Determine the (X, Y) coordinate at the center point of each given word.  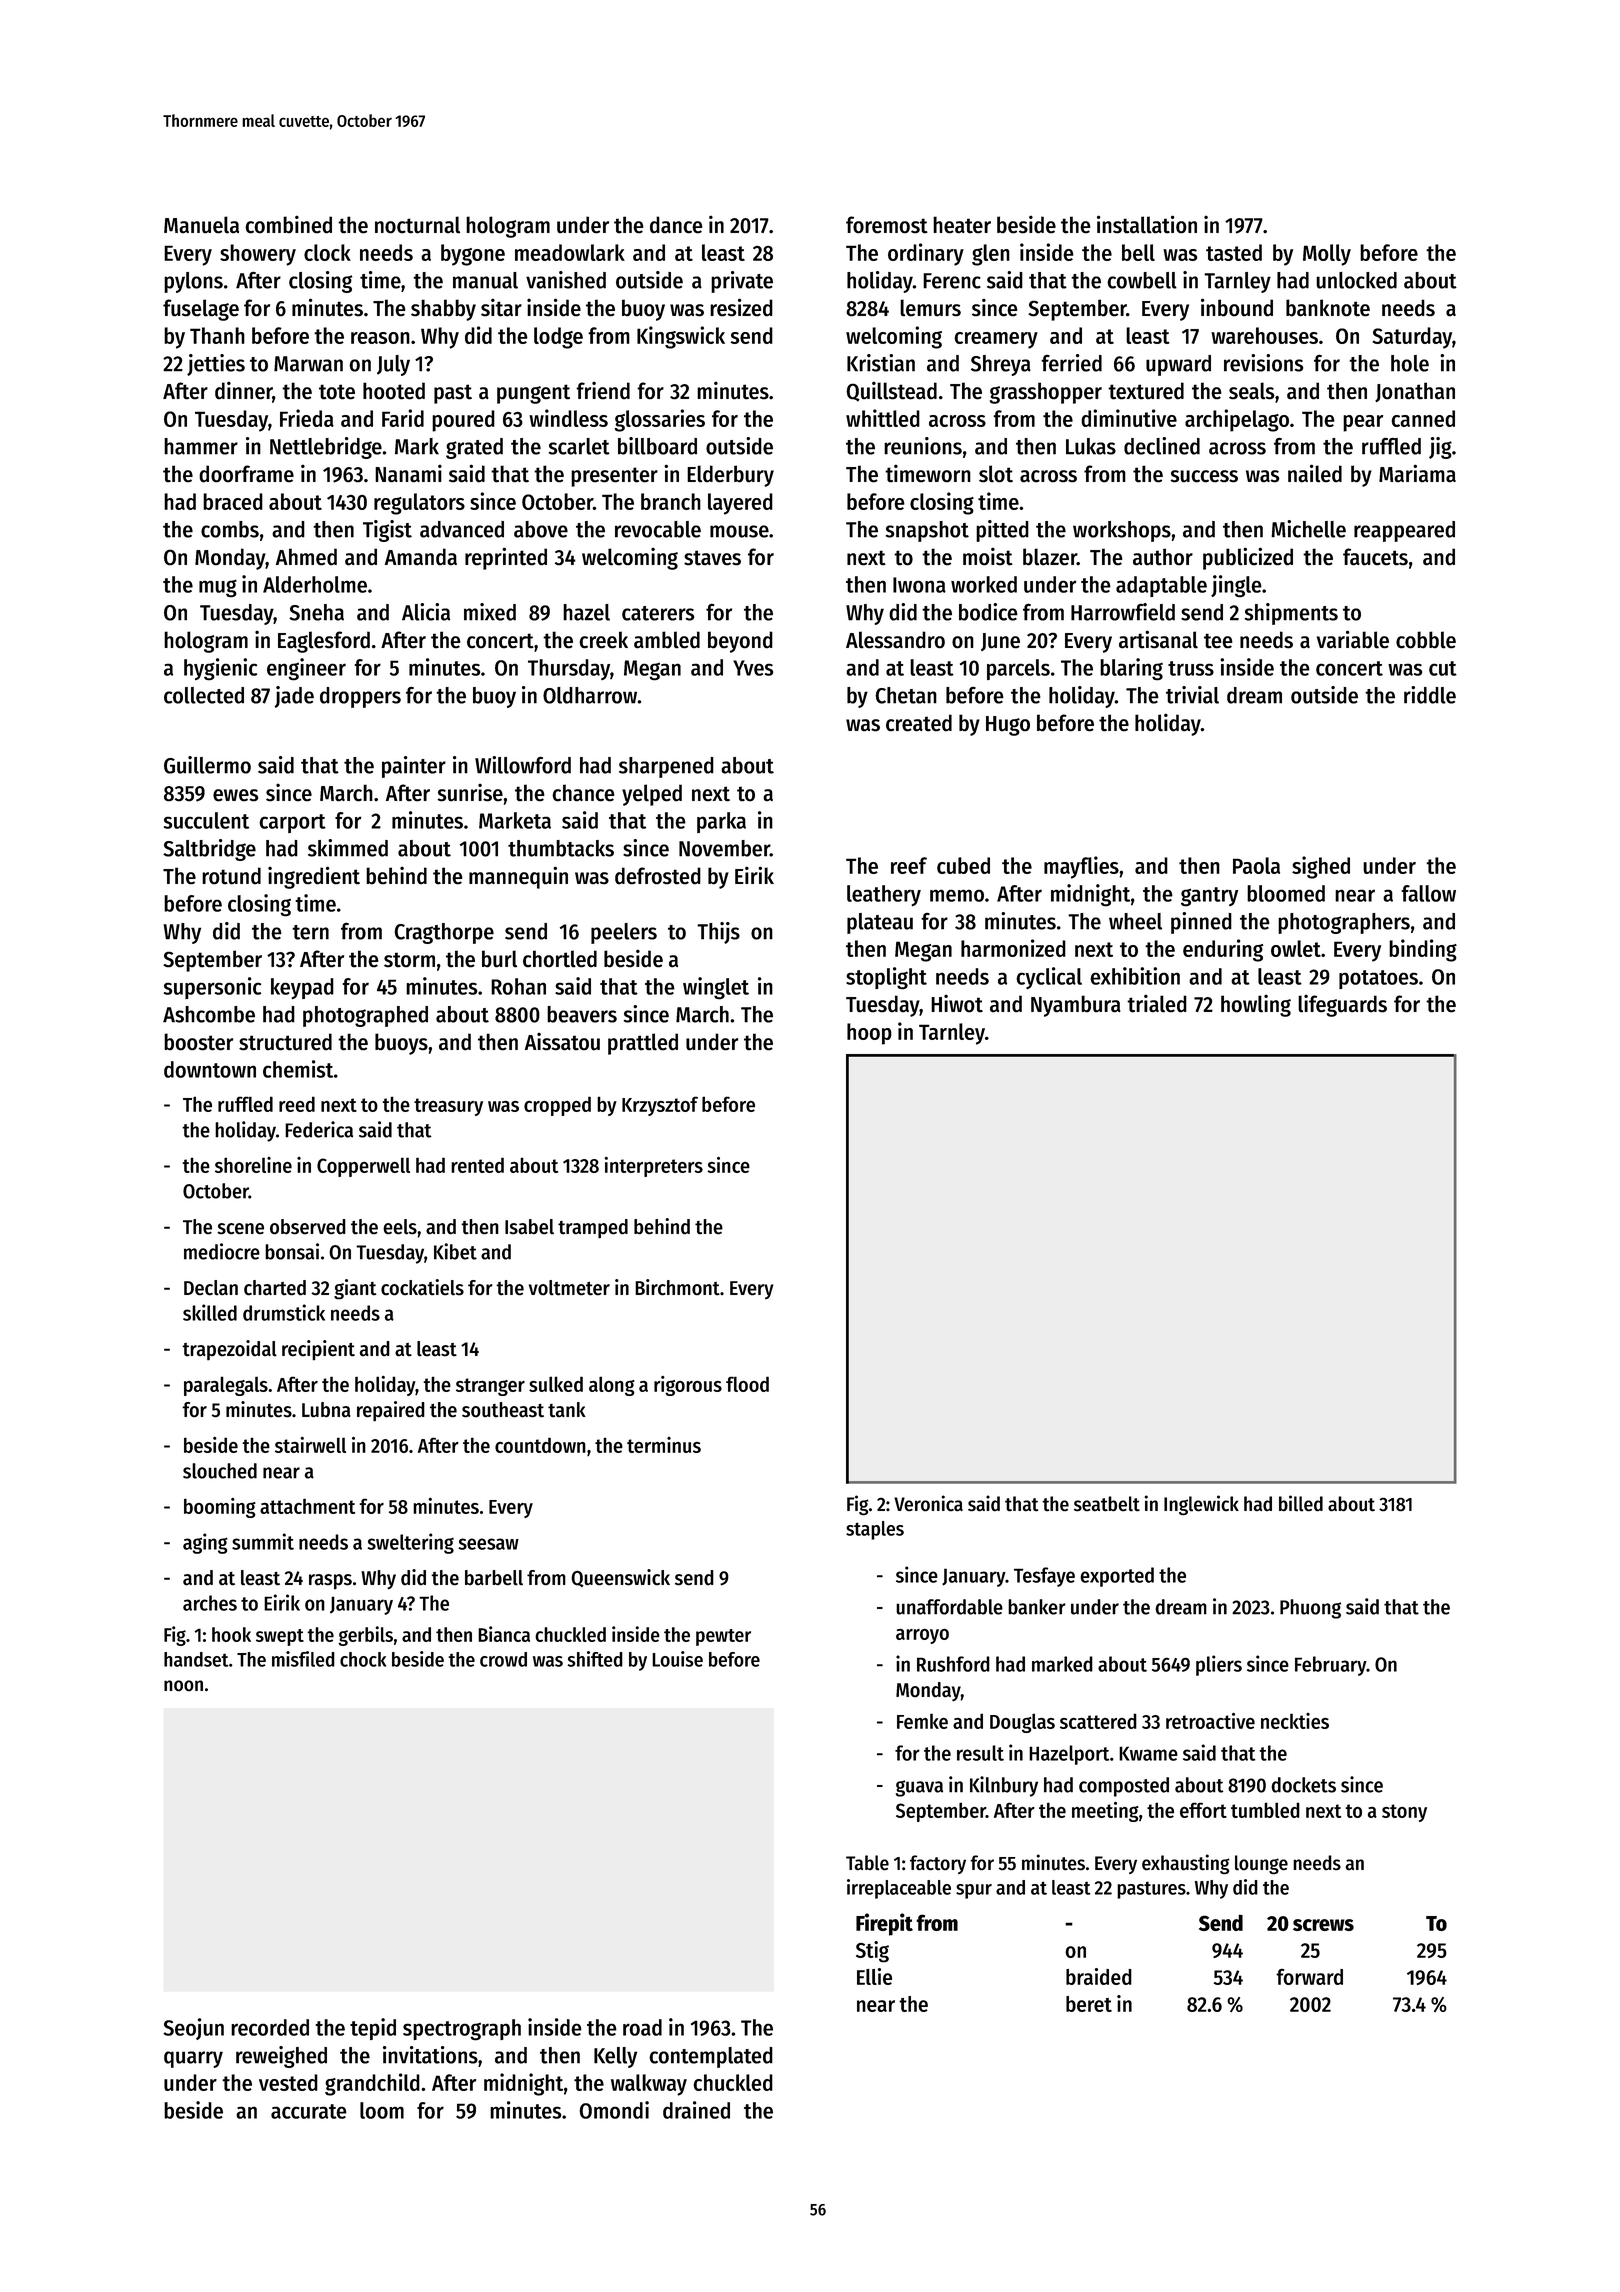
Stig (872, 1951)
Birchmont (677, 1287)
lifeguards (1342, 1005)
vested (288, 2082)
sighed (1321, 867)
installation (1147, 224)
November (724, 848)
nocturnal (417, 225)
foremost (887, 225)
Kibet (455, 1251)
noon (183, 1685)
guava (919, 1788)
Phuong (1310, 1609)
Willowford (523, 765)
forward (1309, 1977)
